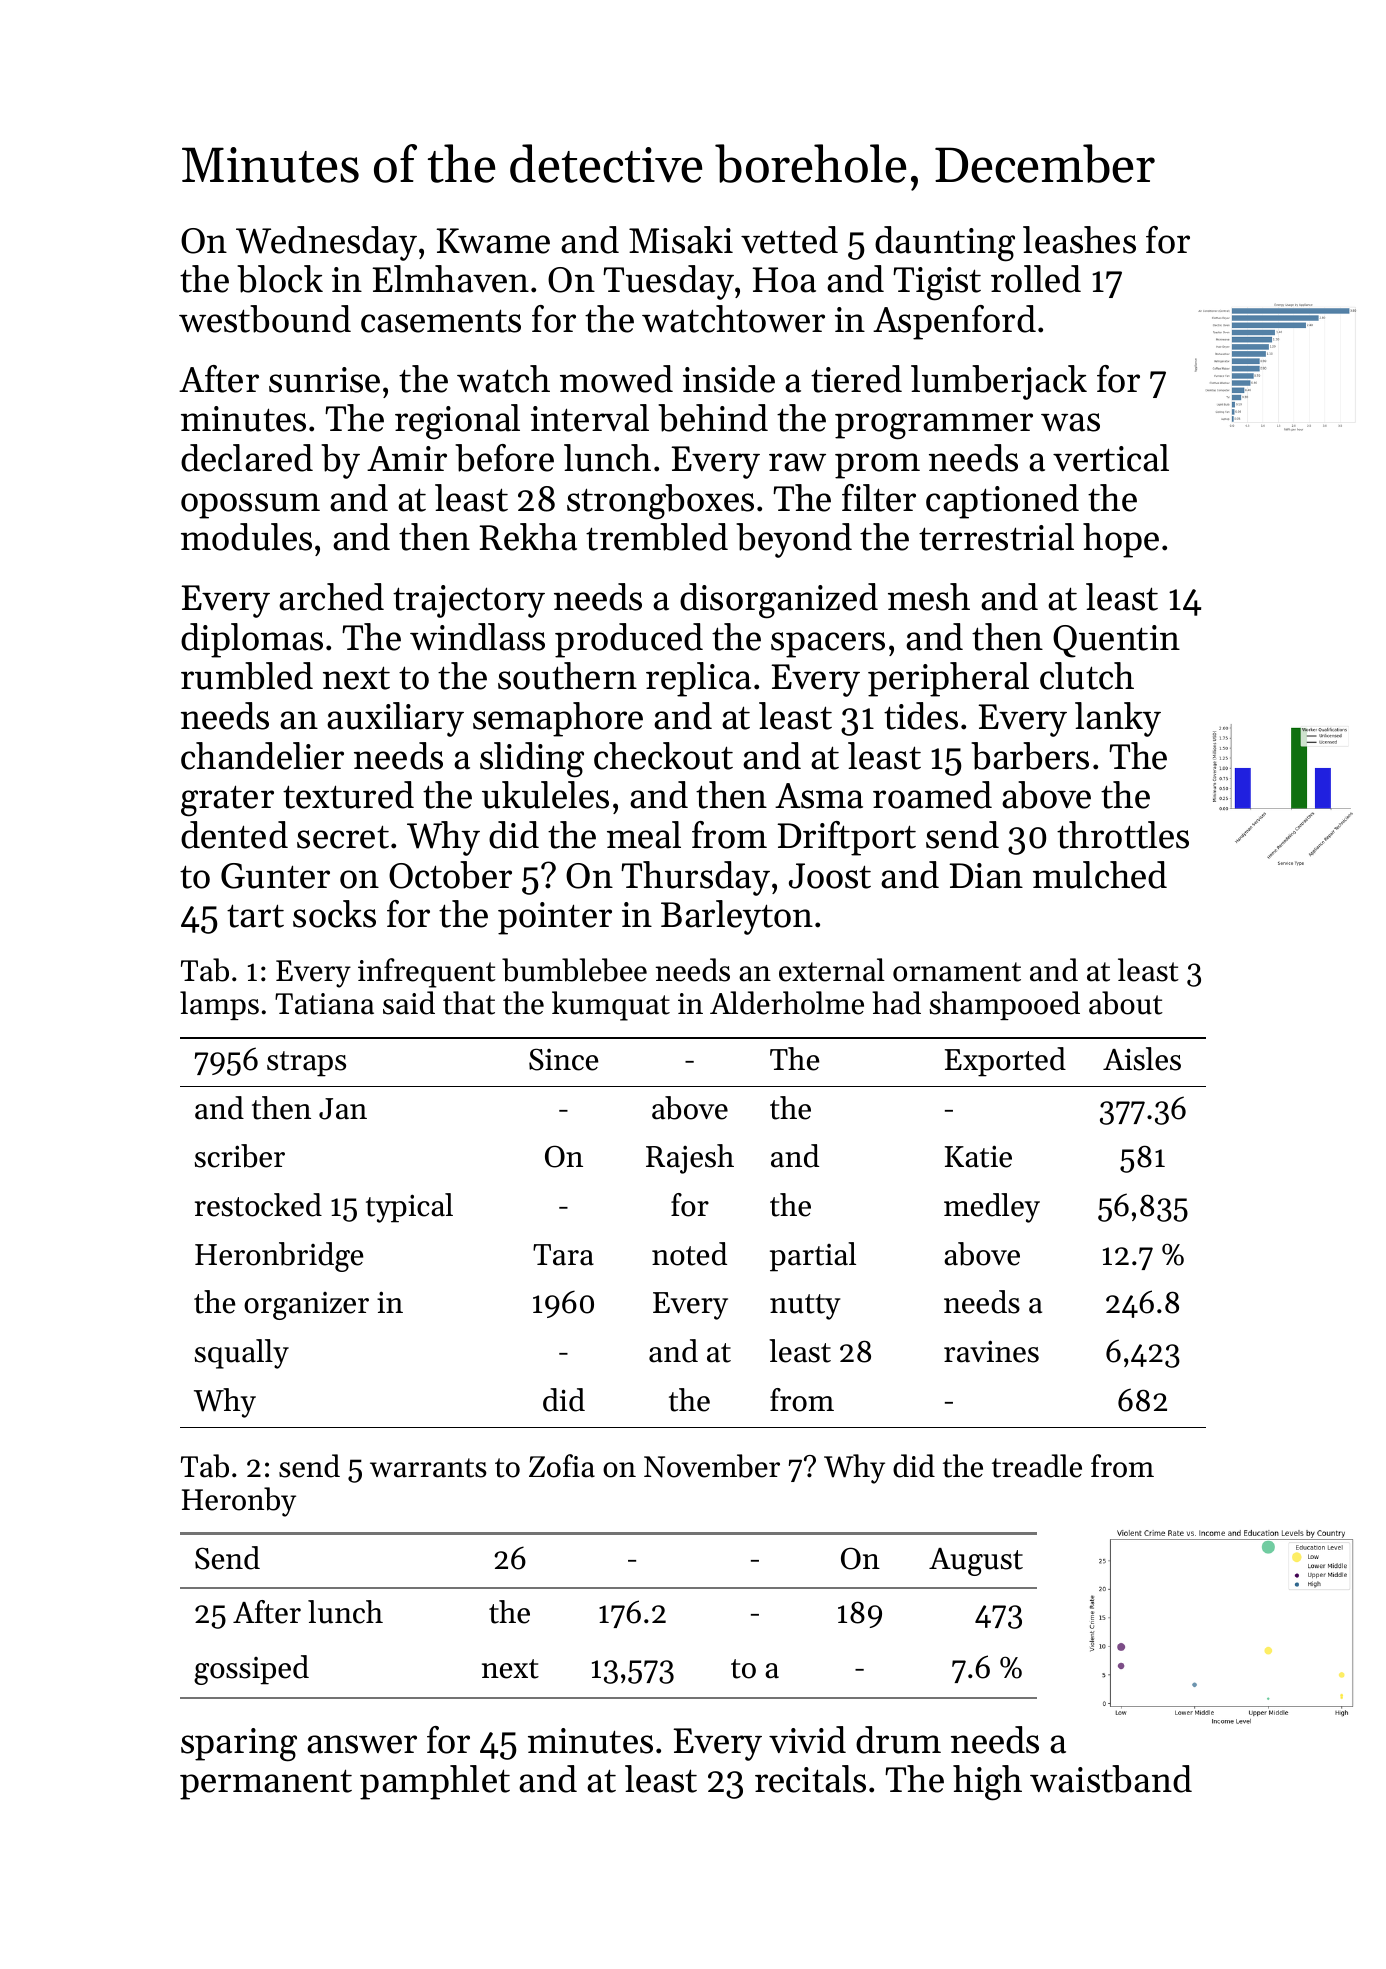 This page has height=1969, width=1386. What do you see at coordinates (435, 1782) in the page?
I see `pamphlet` at bounding box center [435, 1782].
